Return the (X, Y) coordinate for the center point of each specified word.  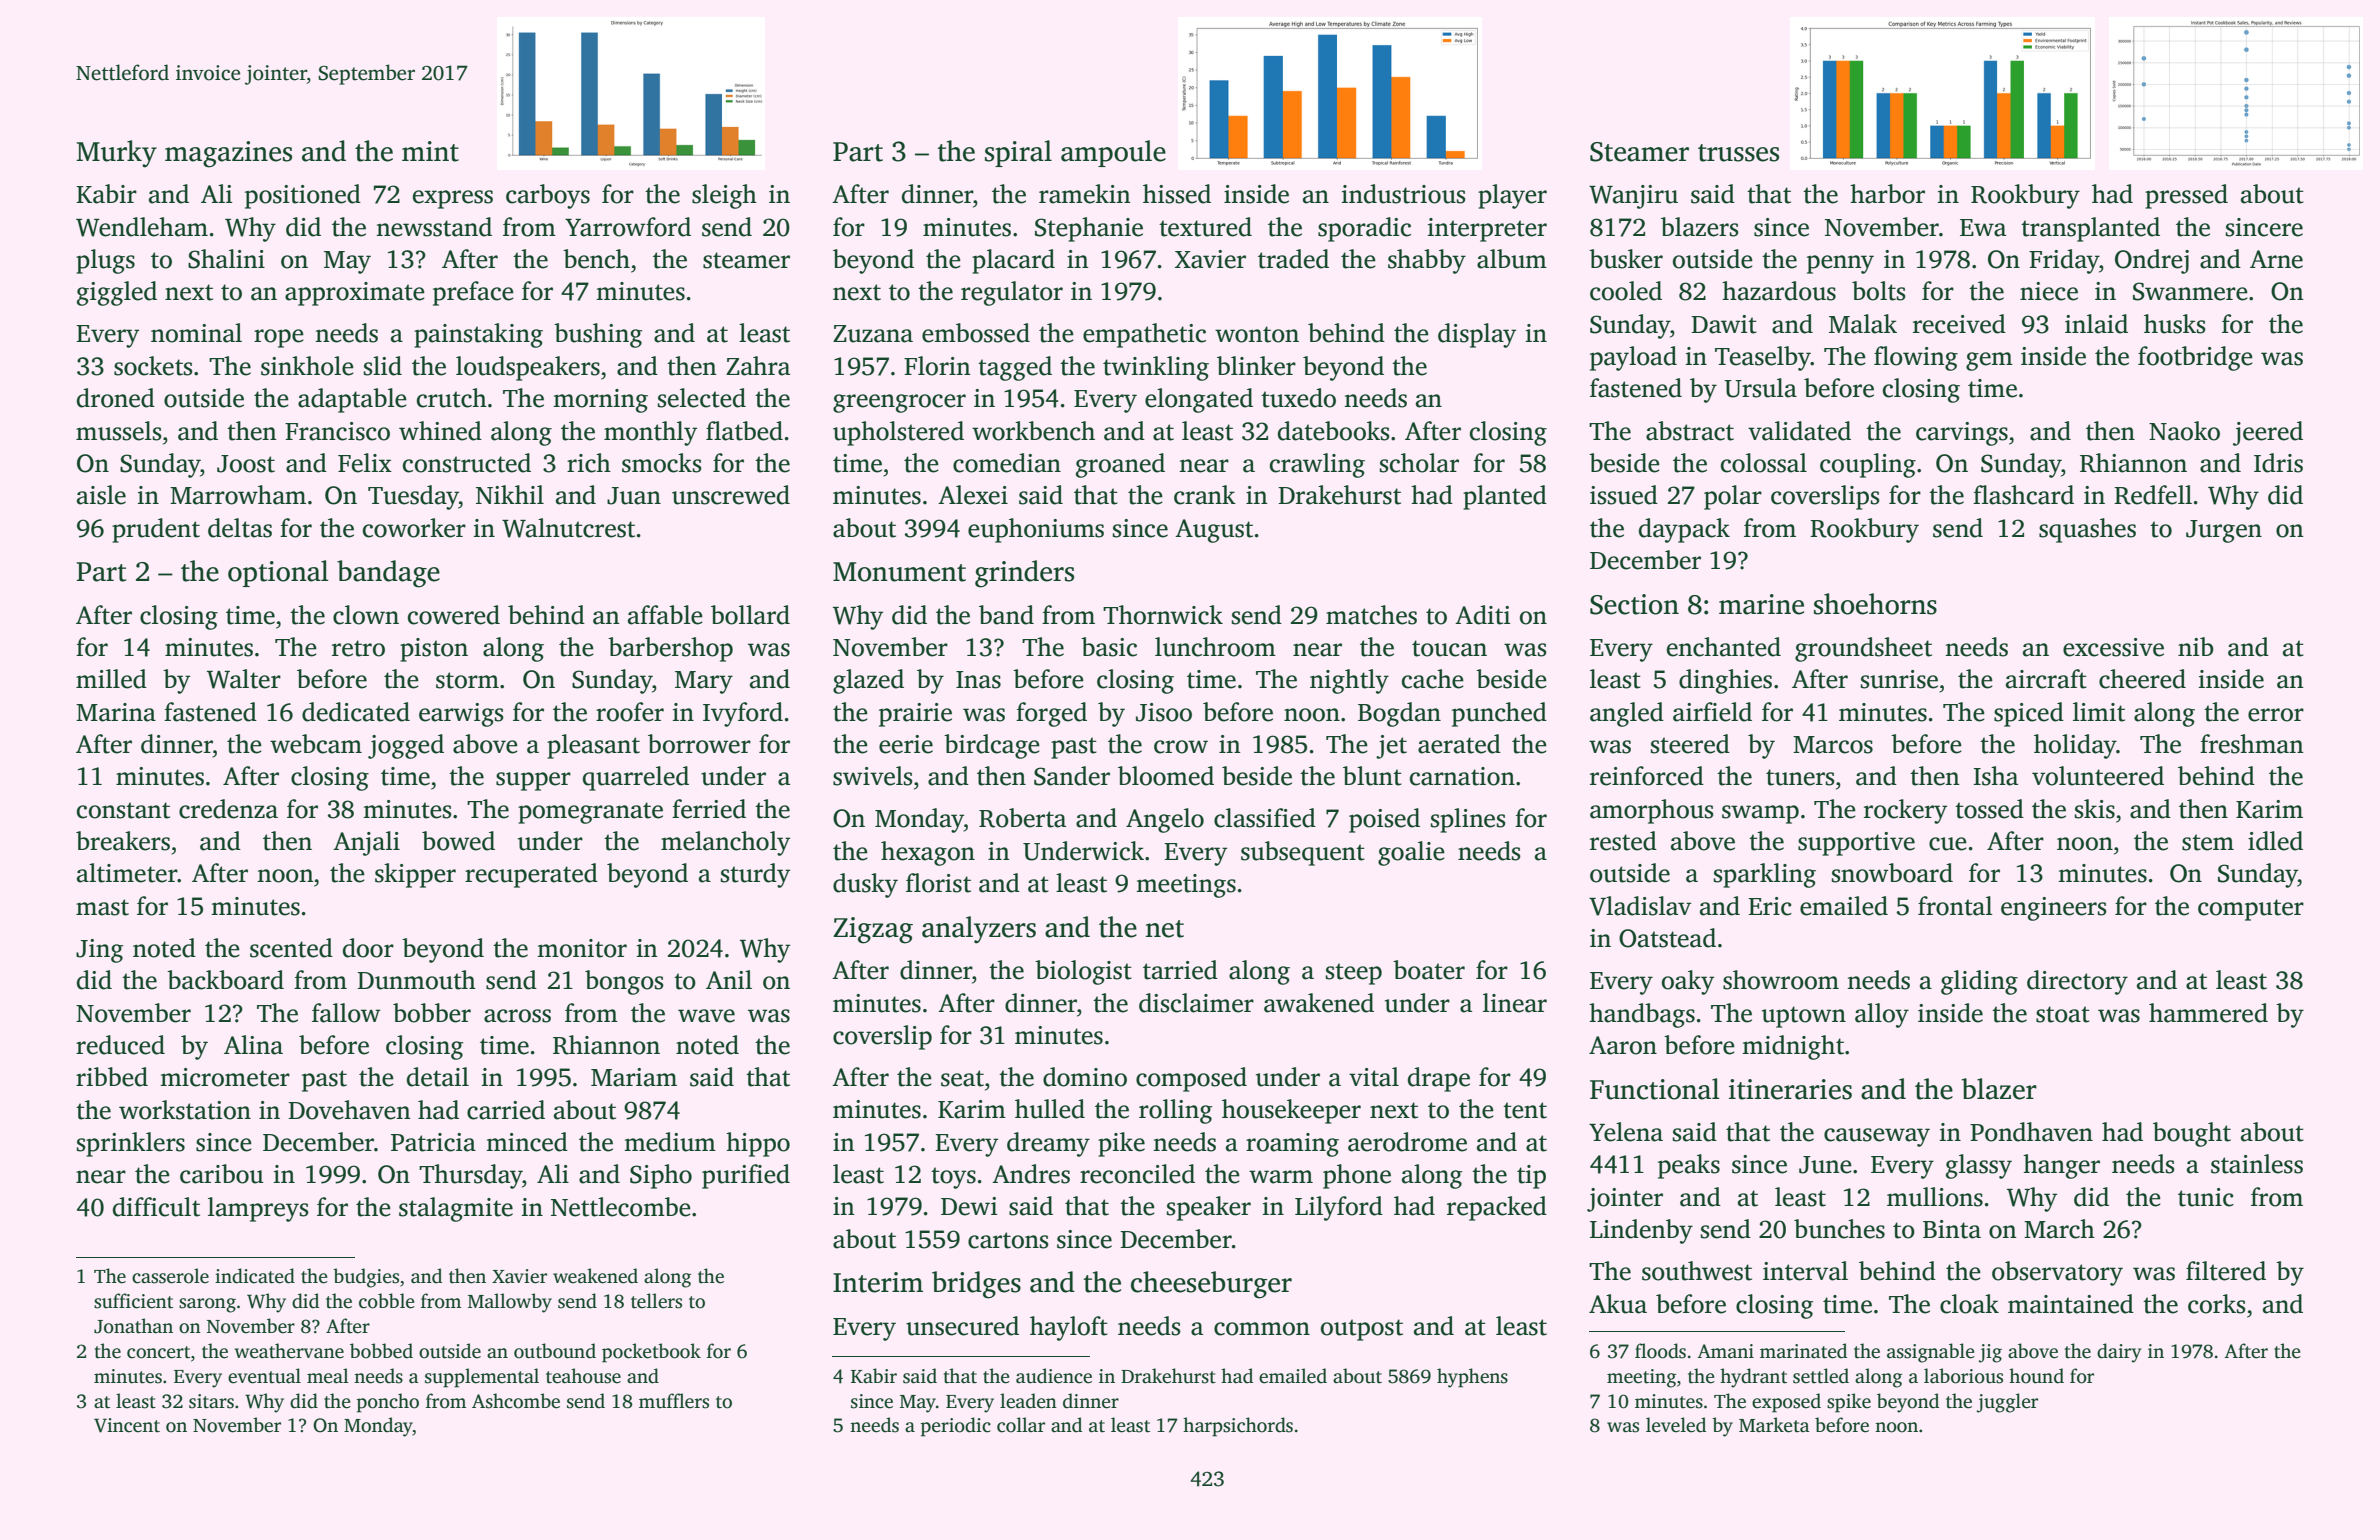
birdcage (992, 746)
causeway (1877, 1137)
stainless (2257, 1164)
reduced (120, 1045)
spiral (1018, 153)
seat (962, 1078)
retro (358, 648)
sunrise (1899, 679)
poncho (388, 1403)
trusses (1738, 153)
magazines (228, 154)
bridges (976, 1285)
